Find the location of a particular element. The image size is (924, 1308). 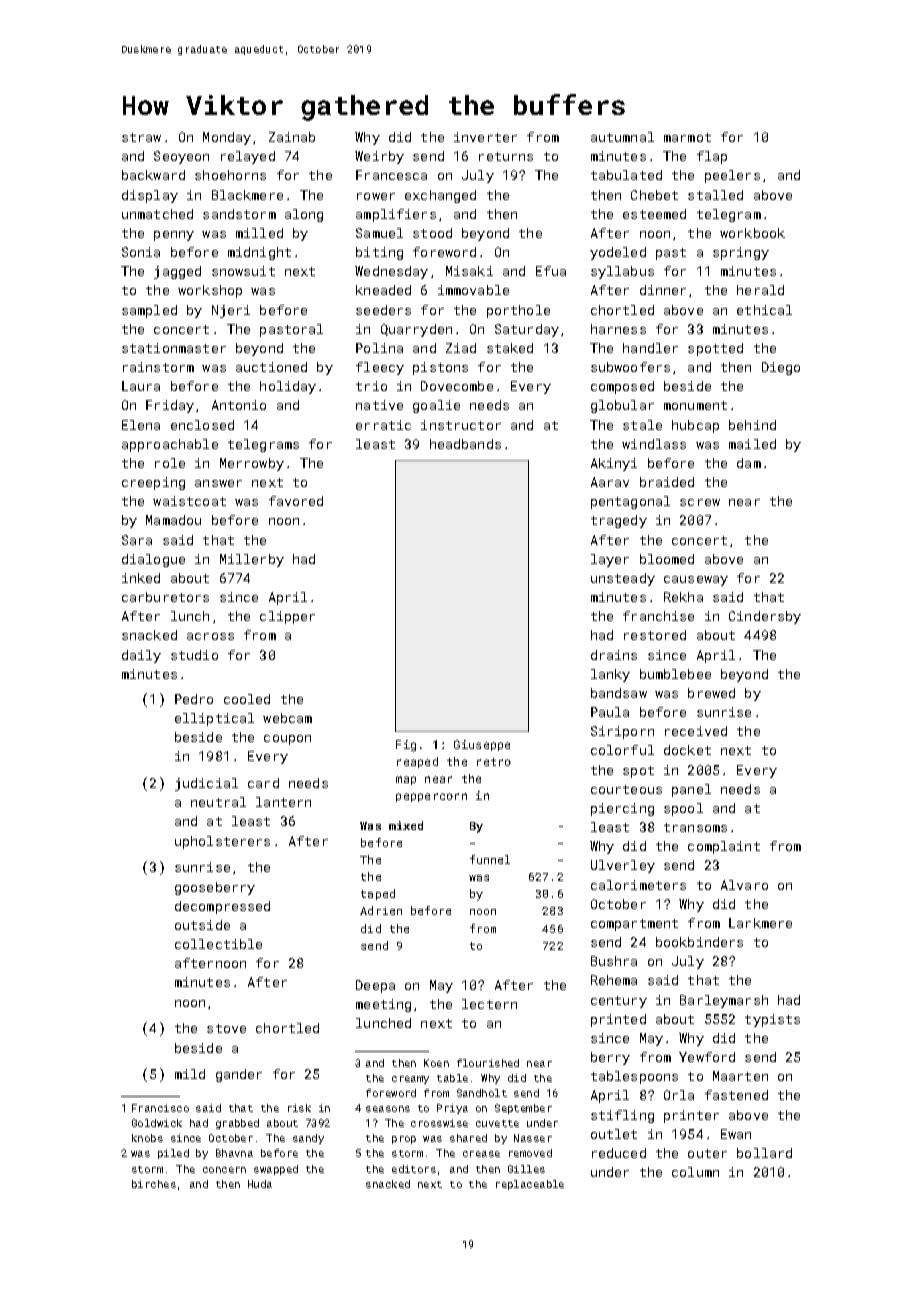

dam is located at coordinates (749, 463).
